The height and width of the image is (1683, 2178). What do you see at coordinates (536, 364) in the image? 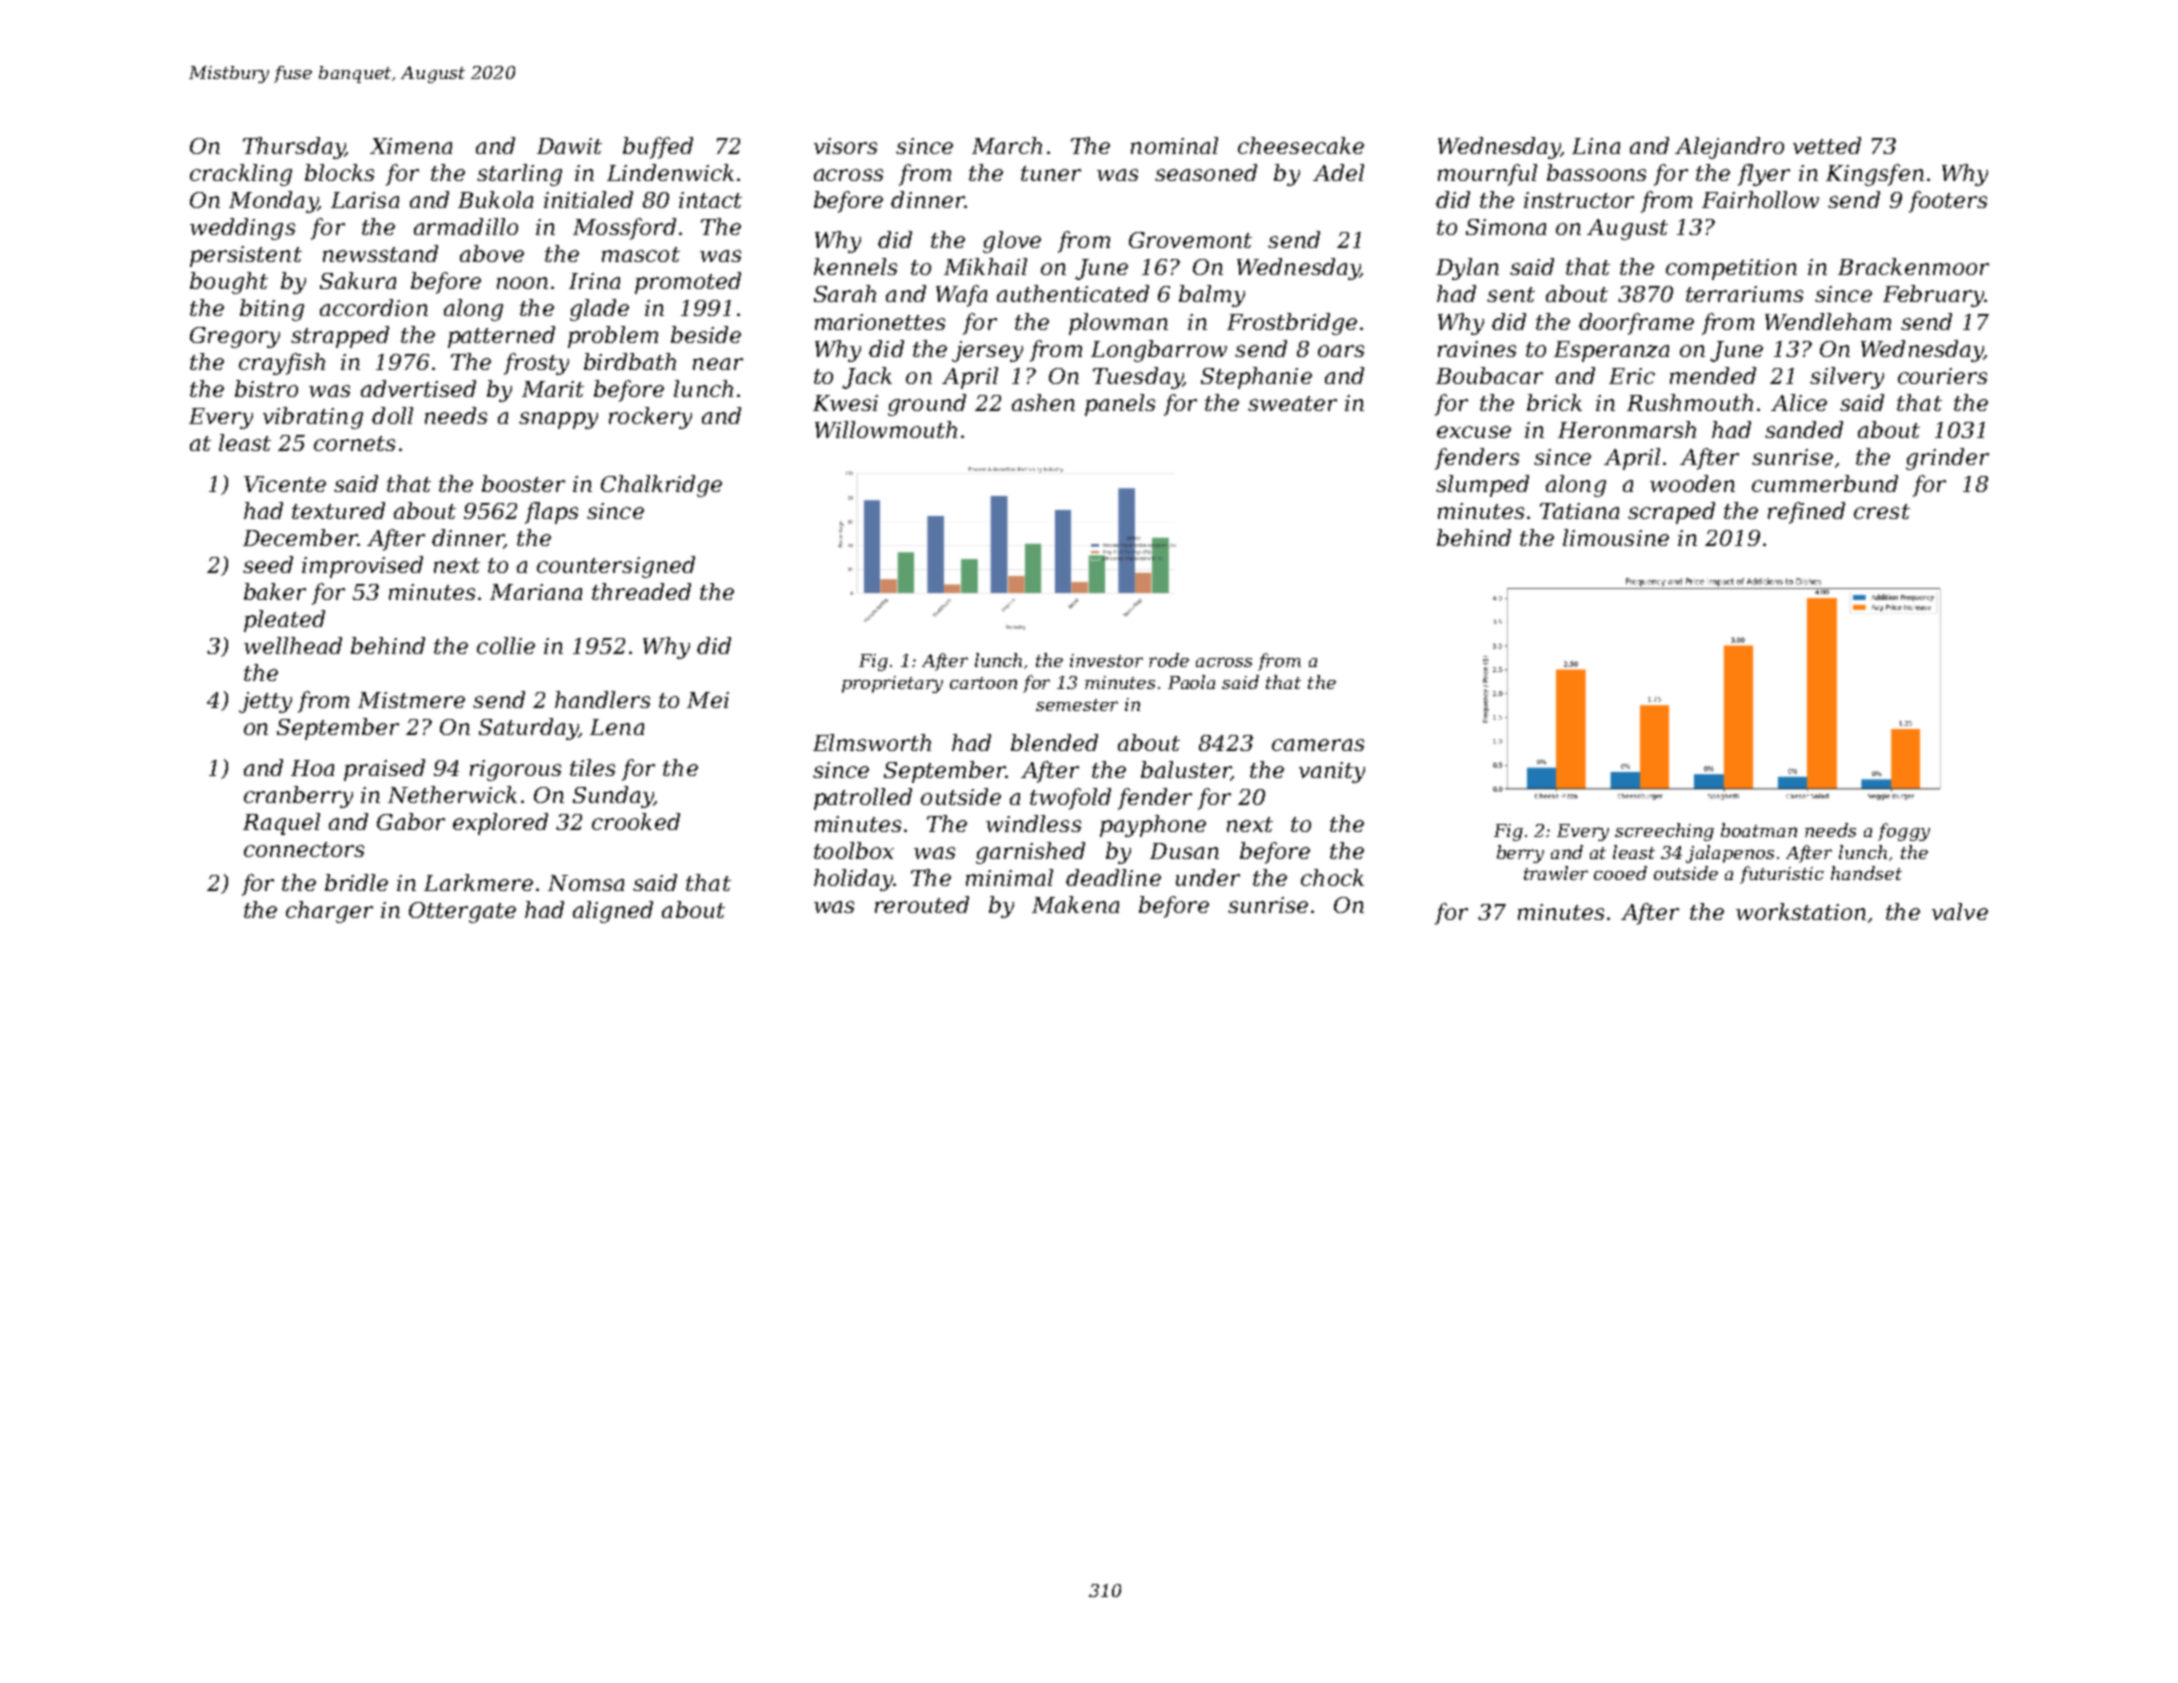
I see `frosty` at bounding box center [536, 364].
